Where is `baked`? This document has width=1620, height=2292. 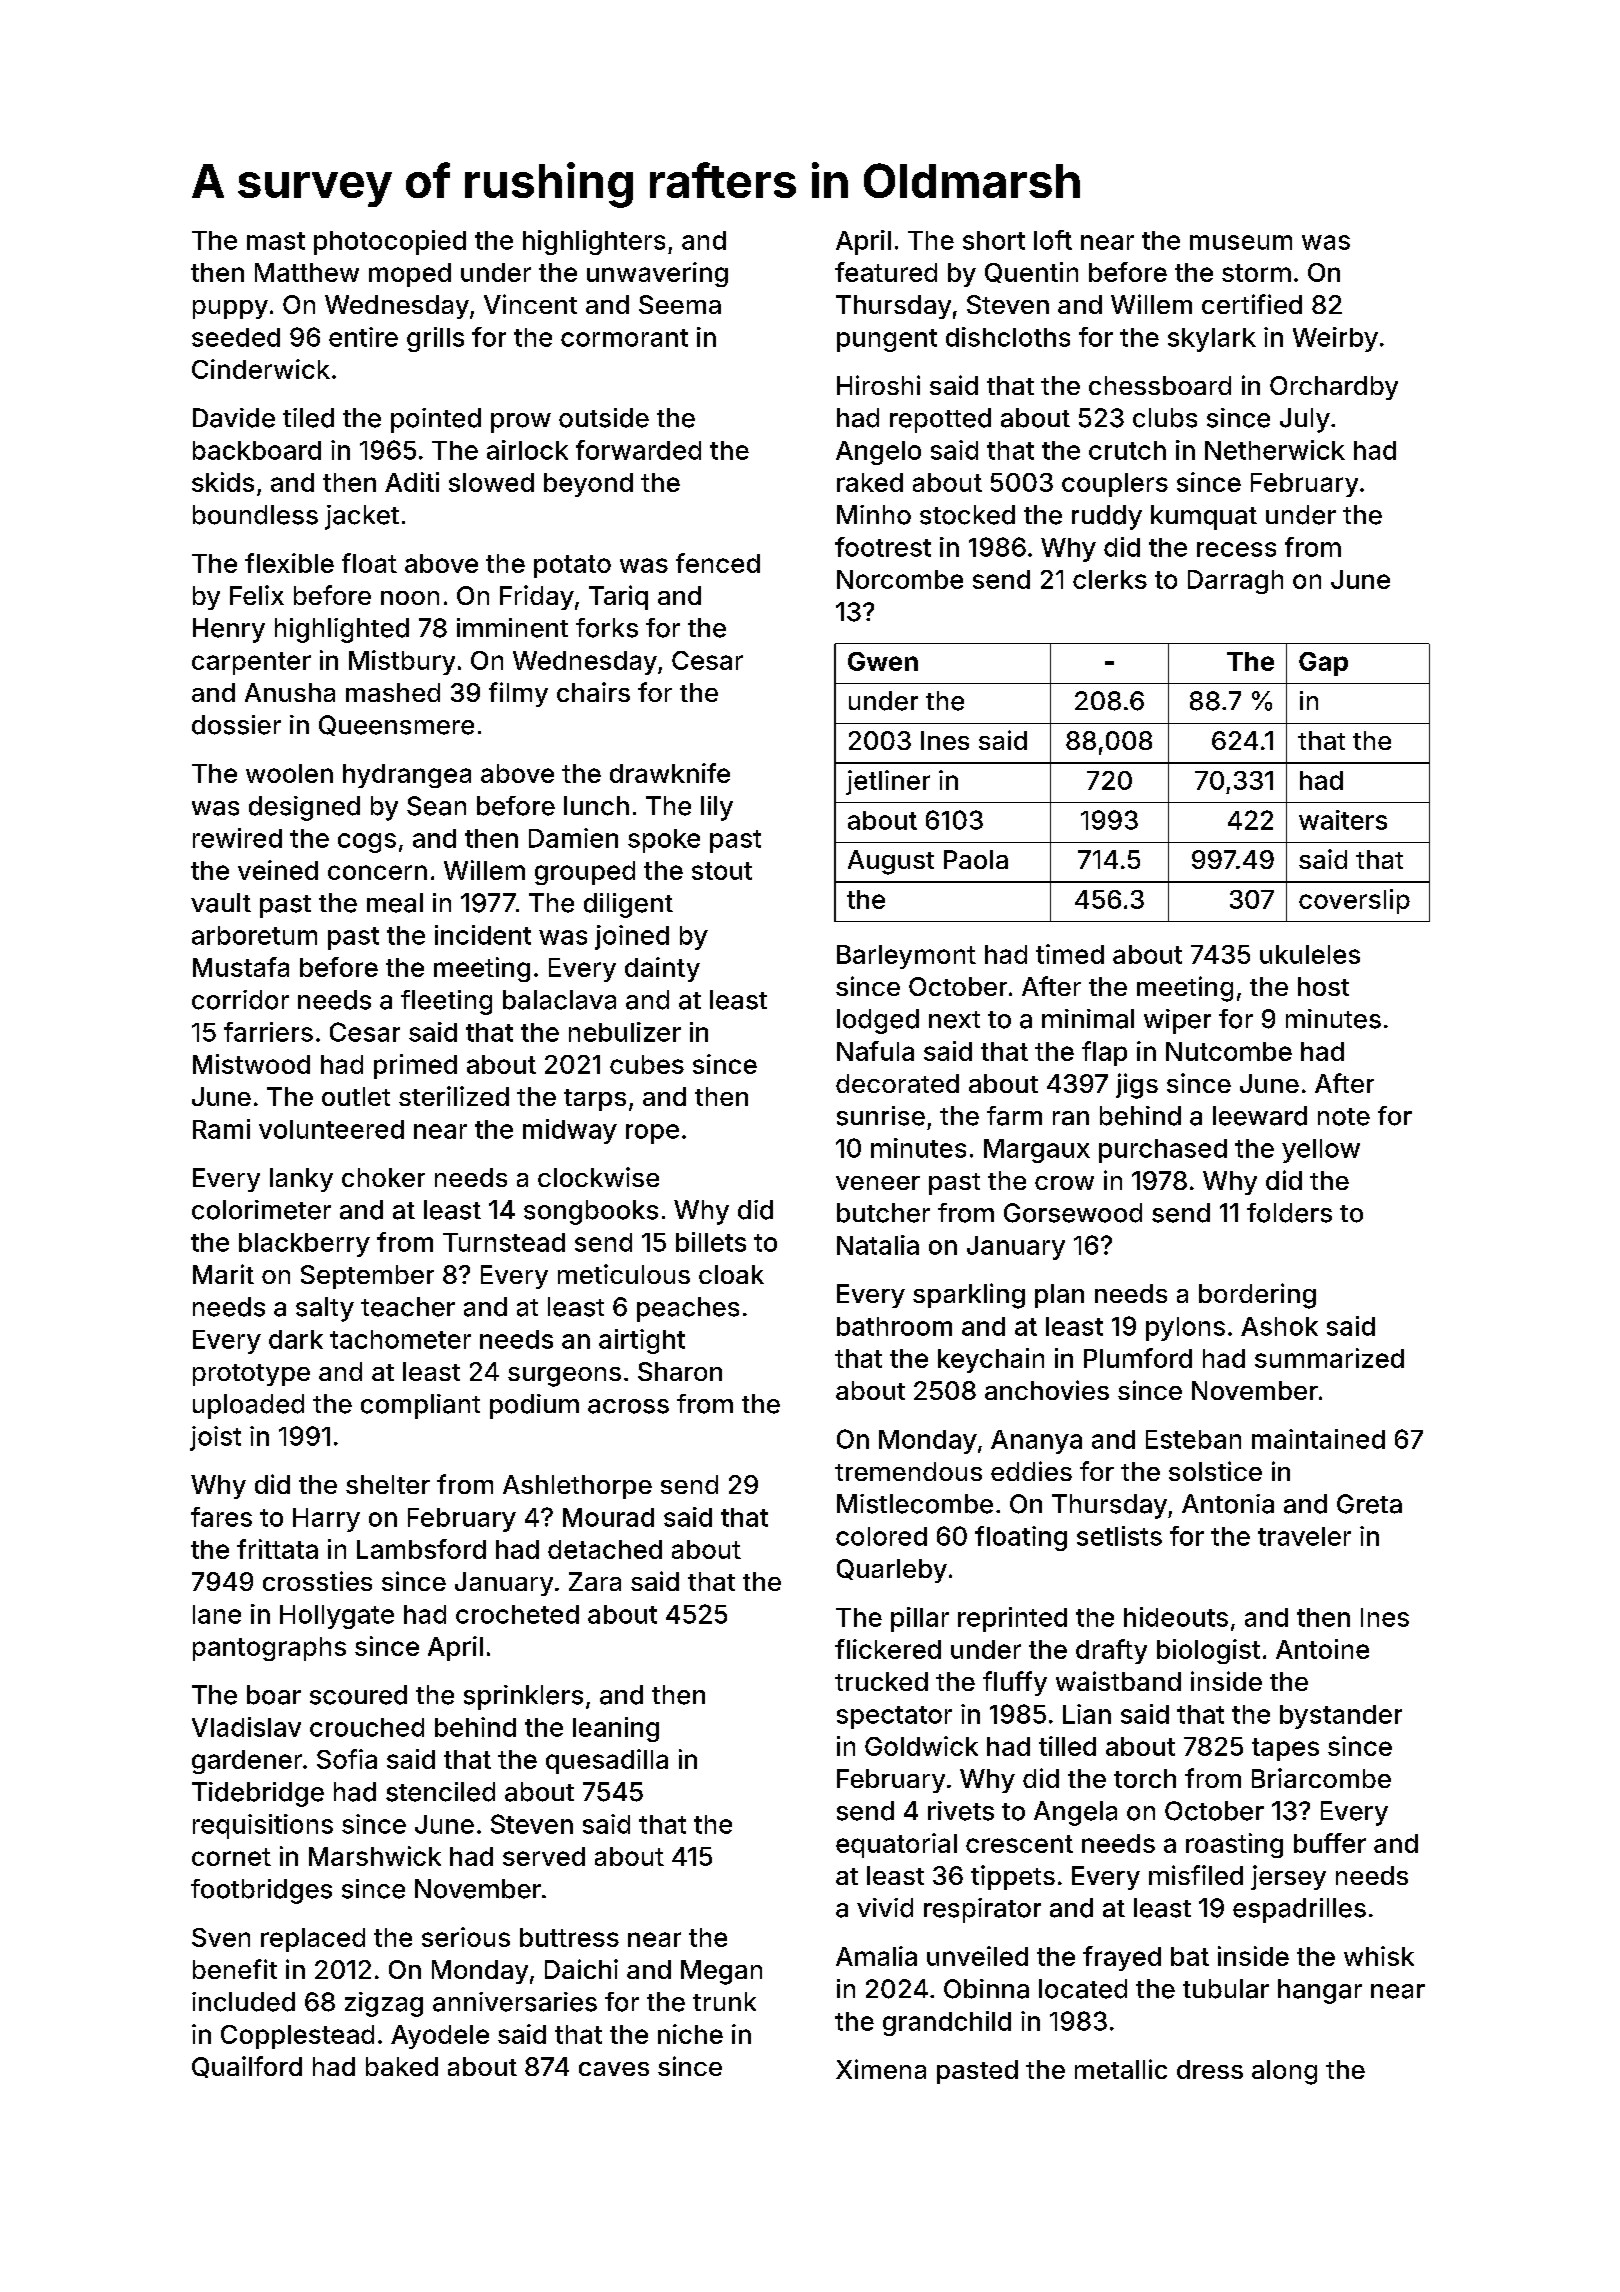
baked is located at coordinates (402, 2066).
